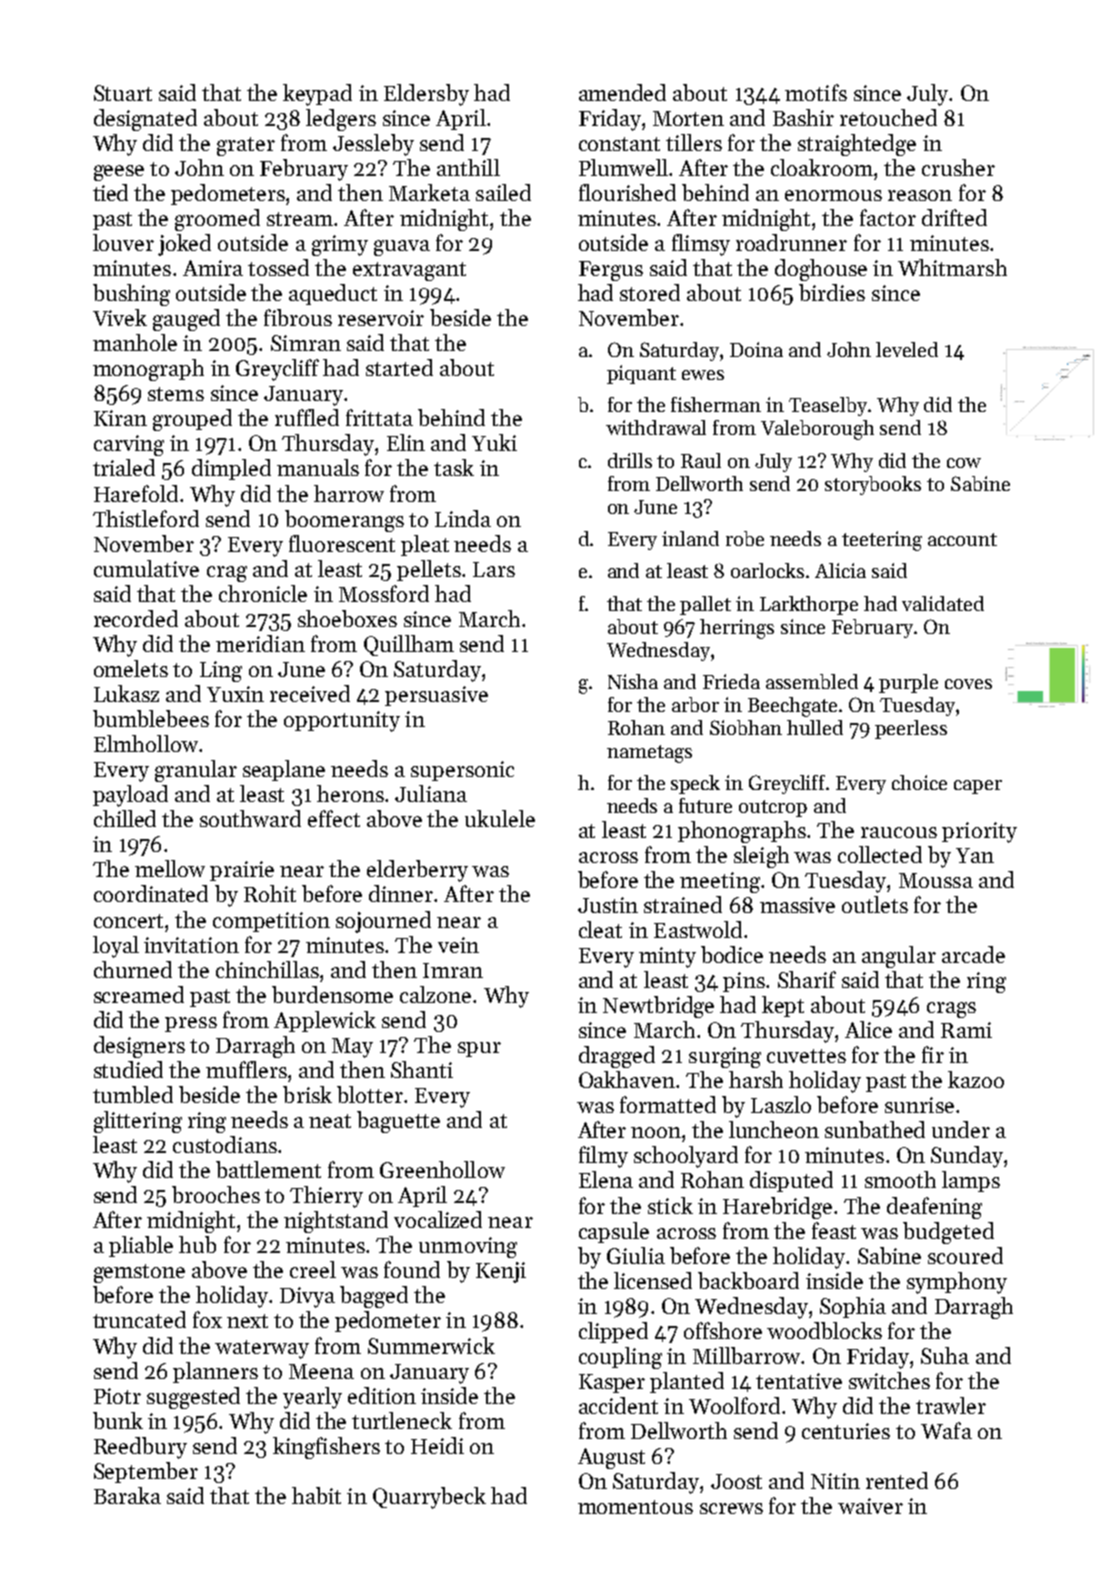  What do you see at coordinates (968, 684) in the image?
I see `coves` at bounding box center [968, 684].
